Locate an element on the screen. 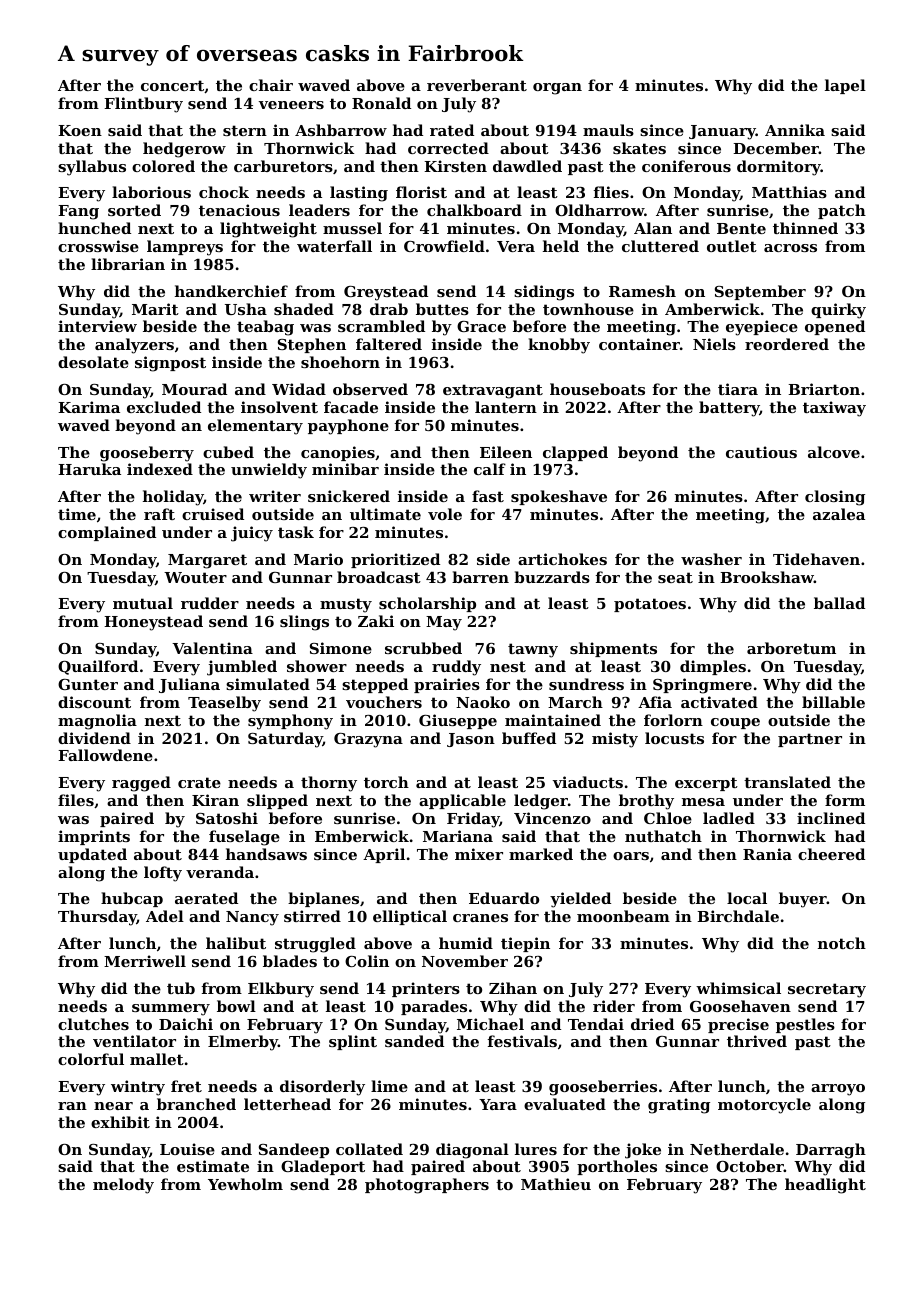 The image size is (924, 1308). Koen is located at coordinates (80, 130).
